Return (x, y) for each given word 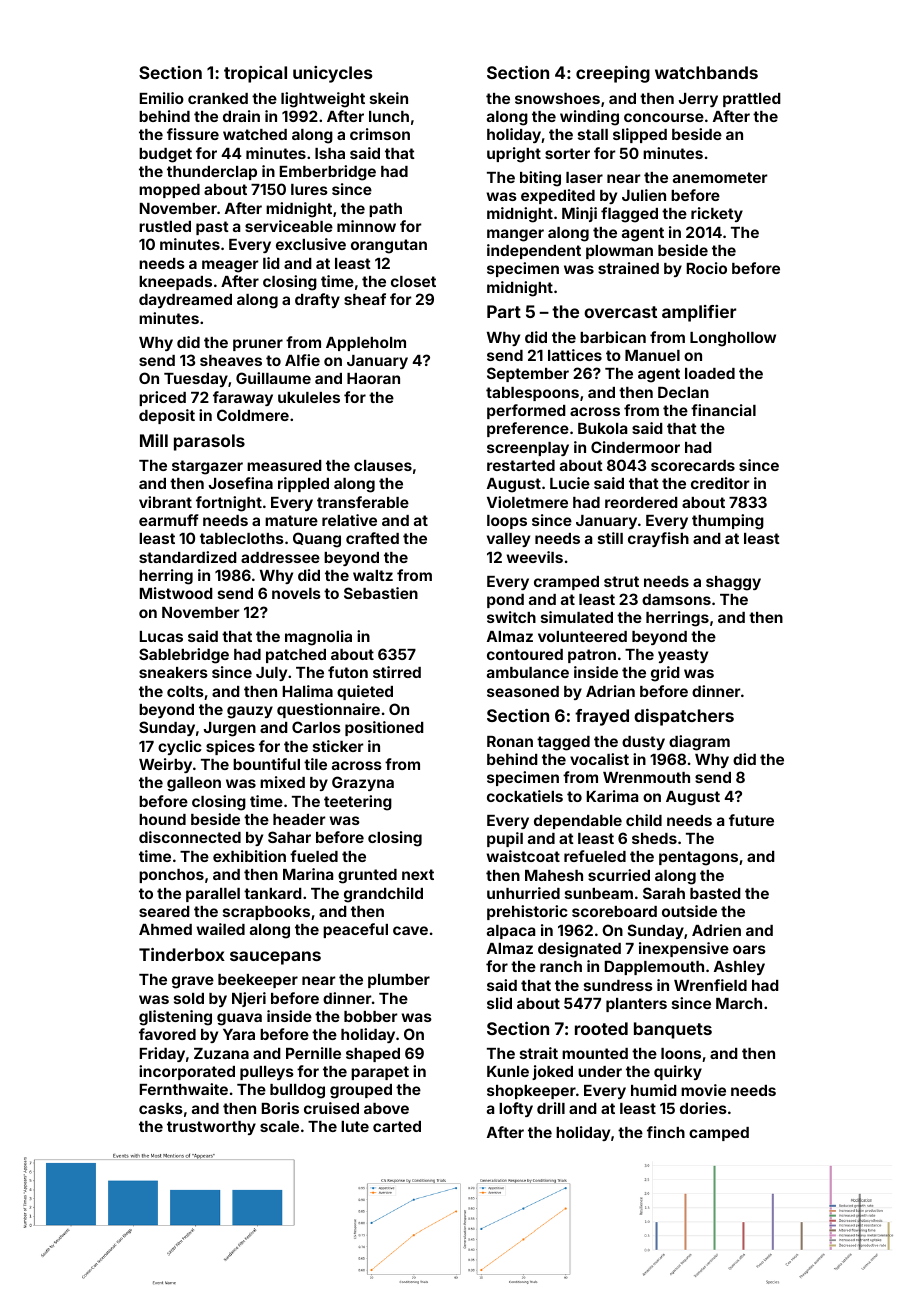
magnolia (318, 638)
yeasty (683, 656)
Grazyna (363, 783)
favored (167, 1034)
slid (499, 1003)
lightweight (323, 100)
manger (515, 235)
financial (723, 410)
